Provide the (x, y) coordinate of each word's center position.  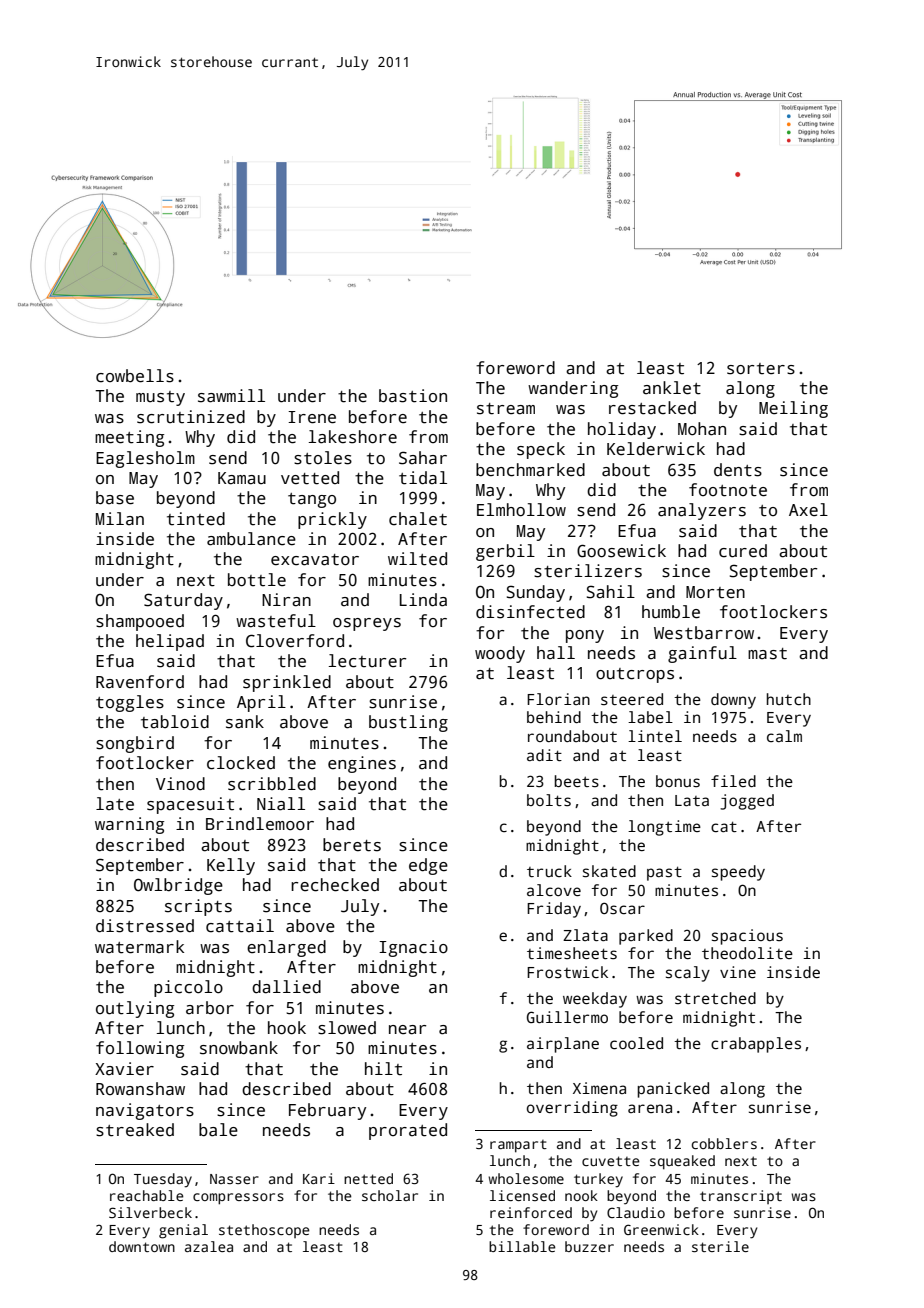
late (115, 804)
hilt (383, 1069)
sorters (761, 369)
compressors (238, 1199)
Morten (715, 592)
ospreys (367, 624)
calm (784, 736)
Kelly (231, 866)
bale (218, 1130)
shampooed (140, 622)
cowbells (135, 376)
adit (544, 755)
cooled (636, 1043)
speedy (738, 873)
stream (506, 409)
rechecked (335, 885)
